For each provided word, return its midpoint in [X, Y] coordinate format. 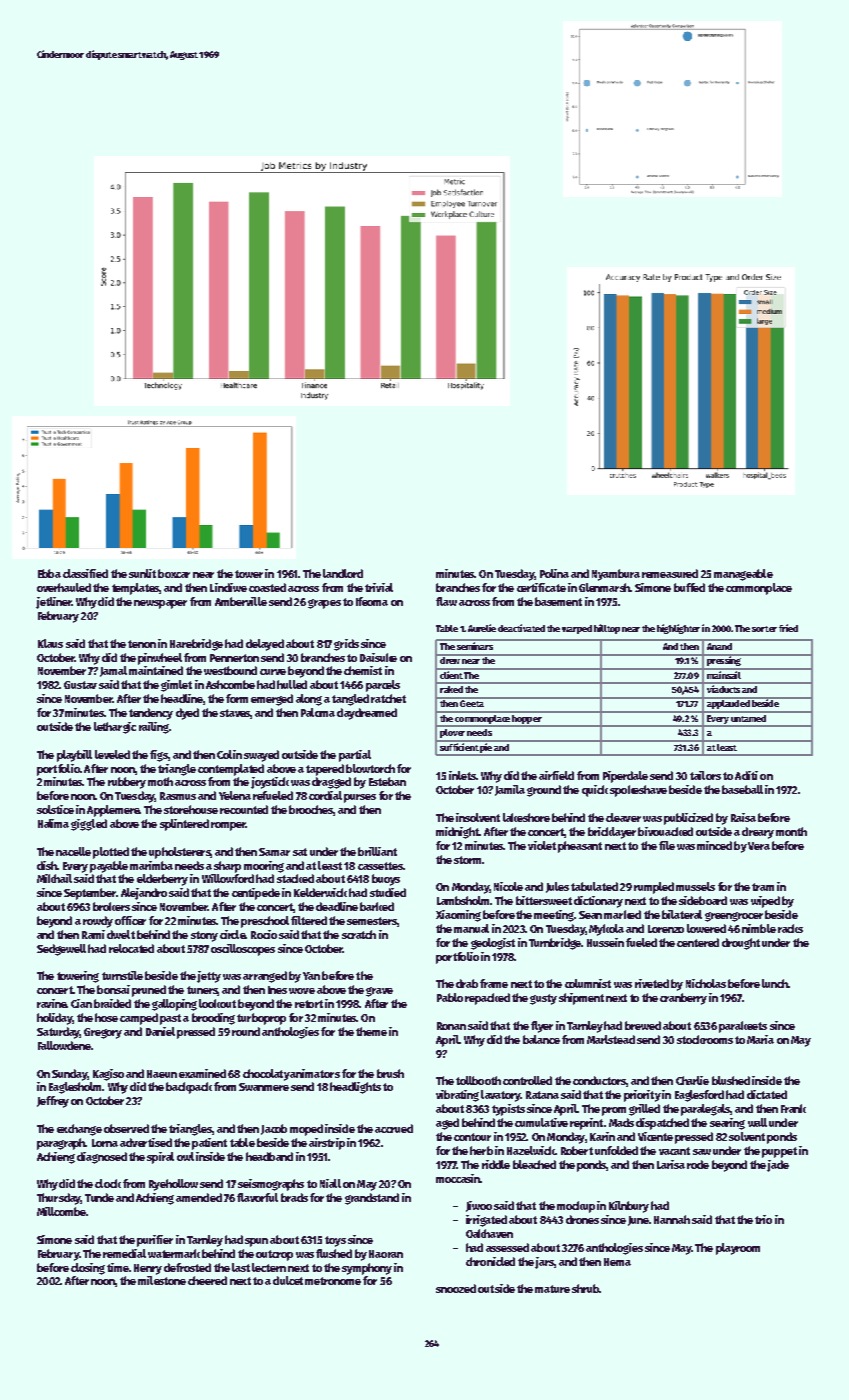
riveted [652, 983]
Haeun [162, 1074]
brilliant [377, 851]
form [237, 698]
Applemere [113, 811]
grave [379, 992]
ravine [51, 1003]
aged [447, 1124]
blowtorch [370, 768]
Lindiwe [228, 587]
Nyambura [616, 575]
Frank [793, 1108]
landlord [343, 573]
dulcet [288, 1280]
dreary [758, 833]
